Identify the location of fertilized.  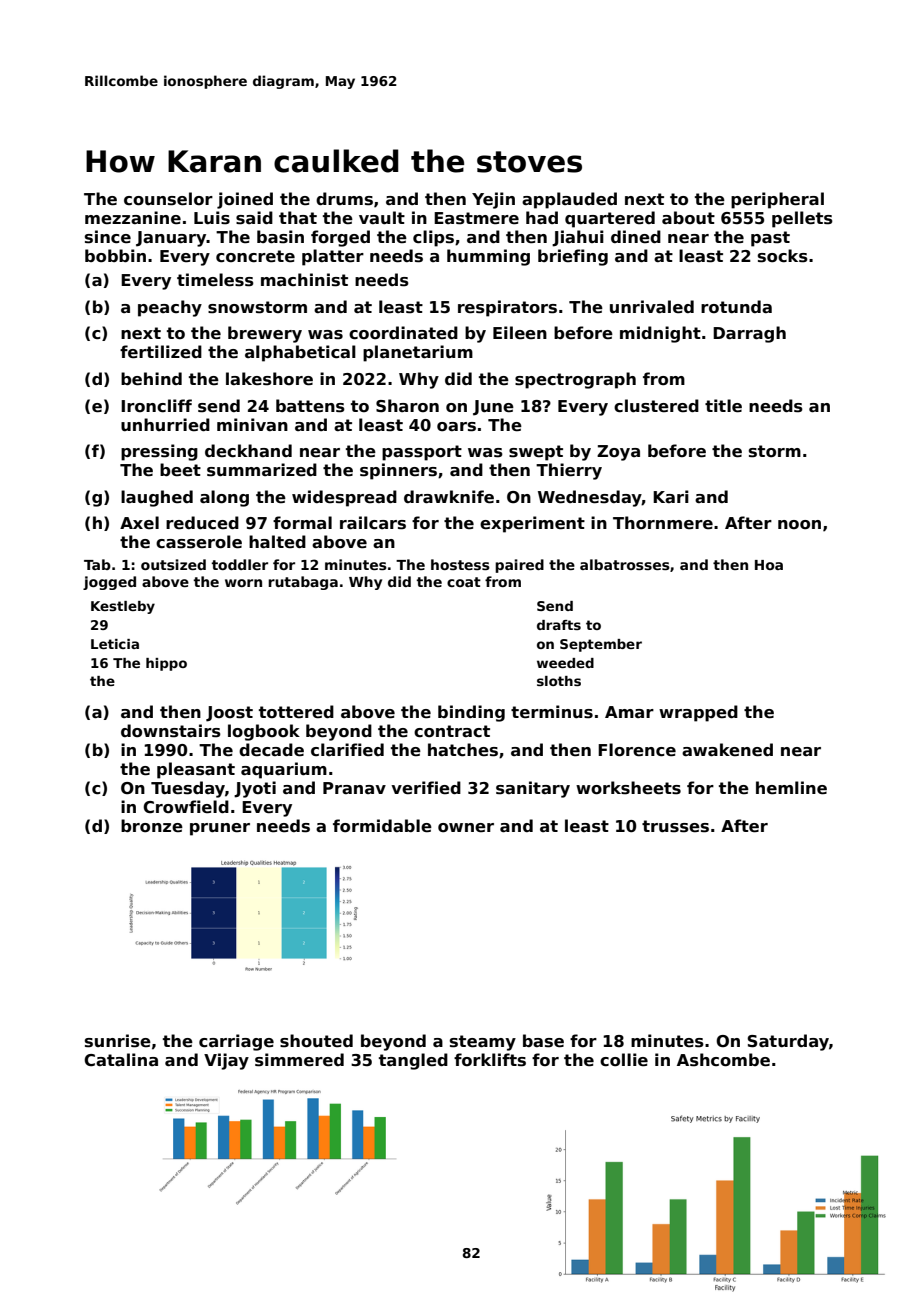
(161, 352).
